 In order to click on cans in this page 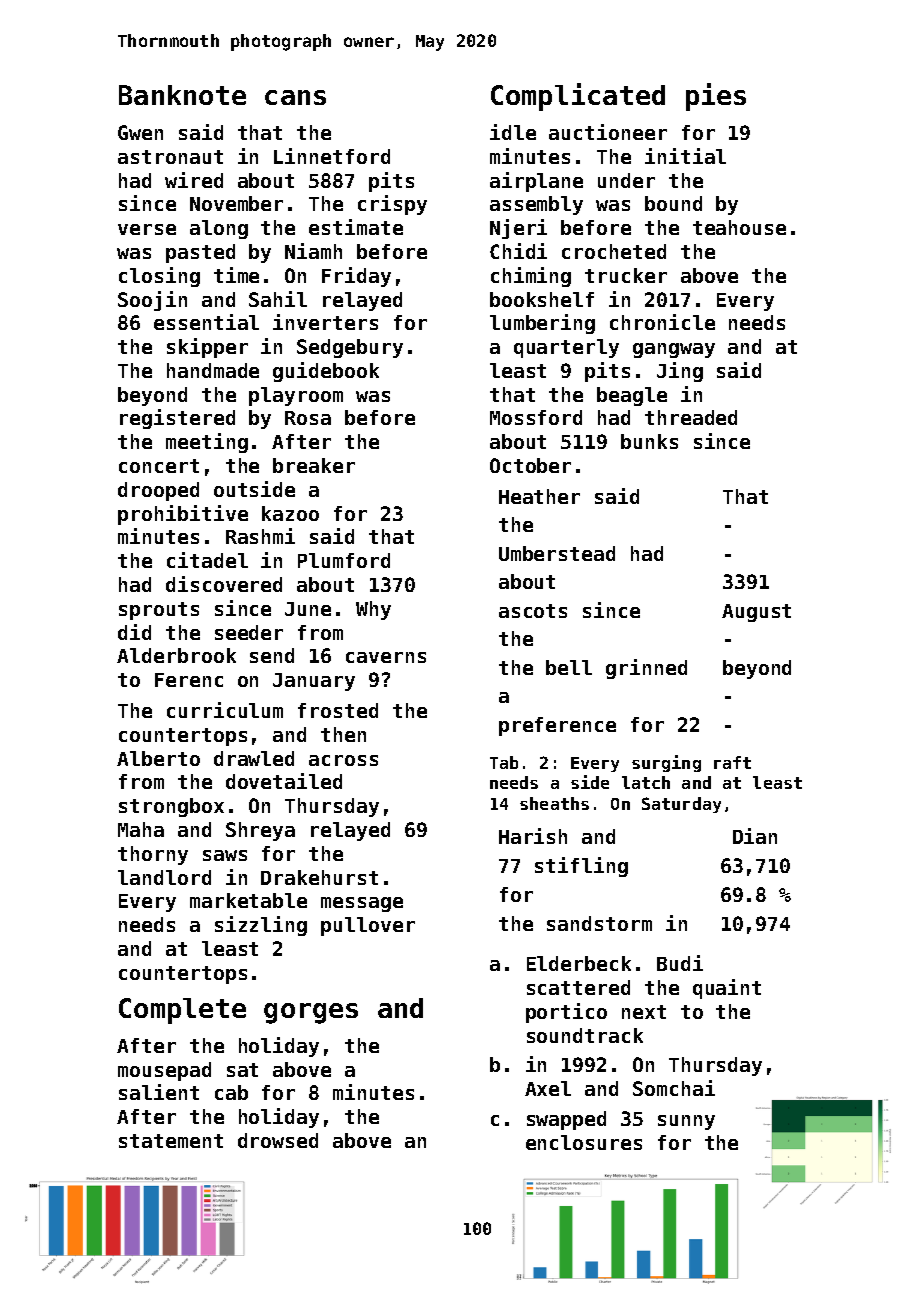, I will do `click(295, 97)`.
